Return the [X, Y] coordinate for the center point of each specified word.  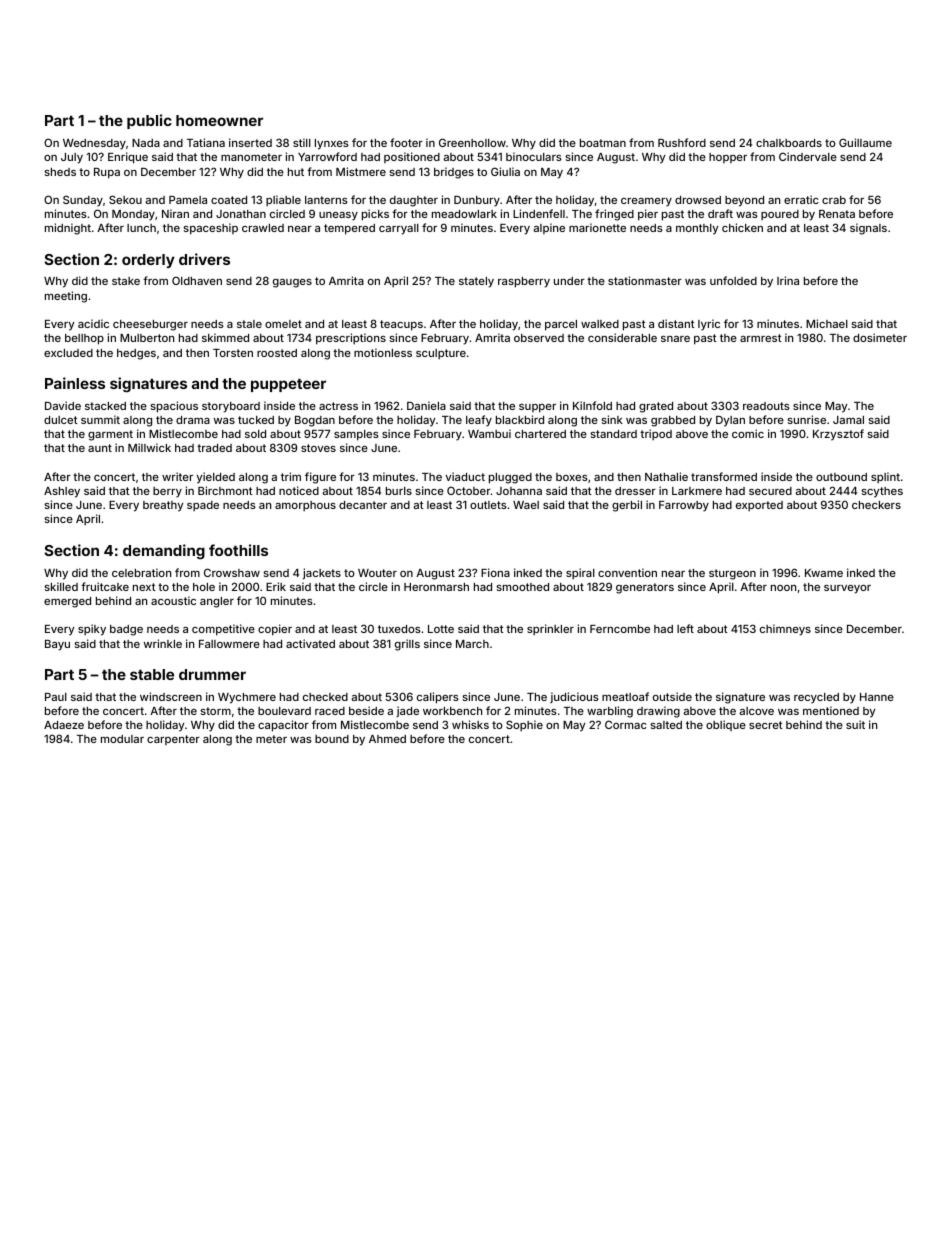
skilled [61, 586]
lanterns [326, 200]
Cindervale [808, 156]
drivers [204, 259]
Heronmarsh [436, 587]
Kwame [824, 573]
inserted [250, 142]
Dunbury [477, 201]
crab [834, 200]
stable [152, 674]
